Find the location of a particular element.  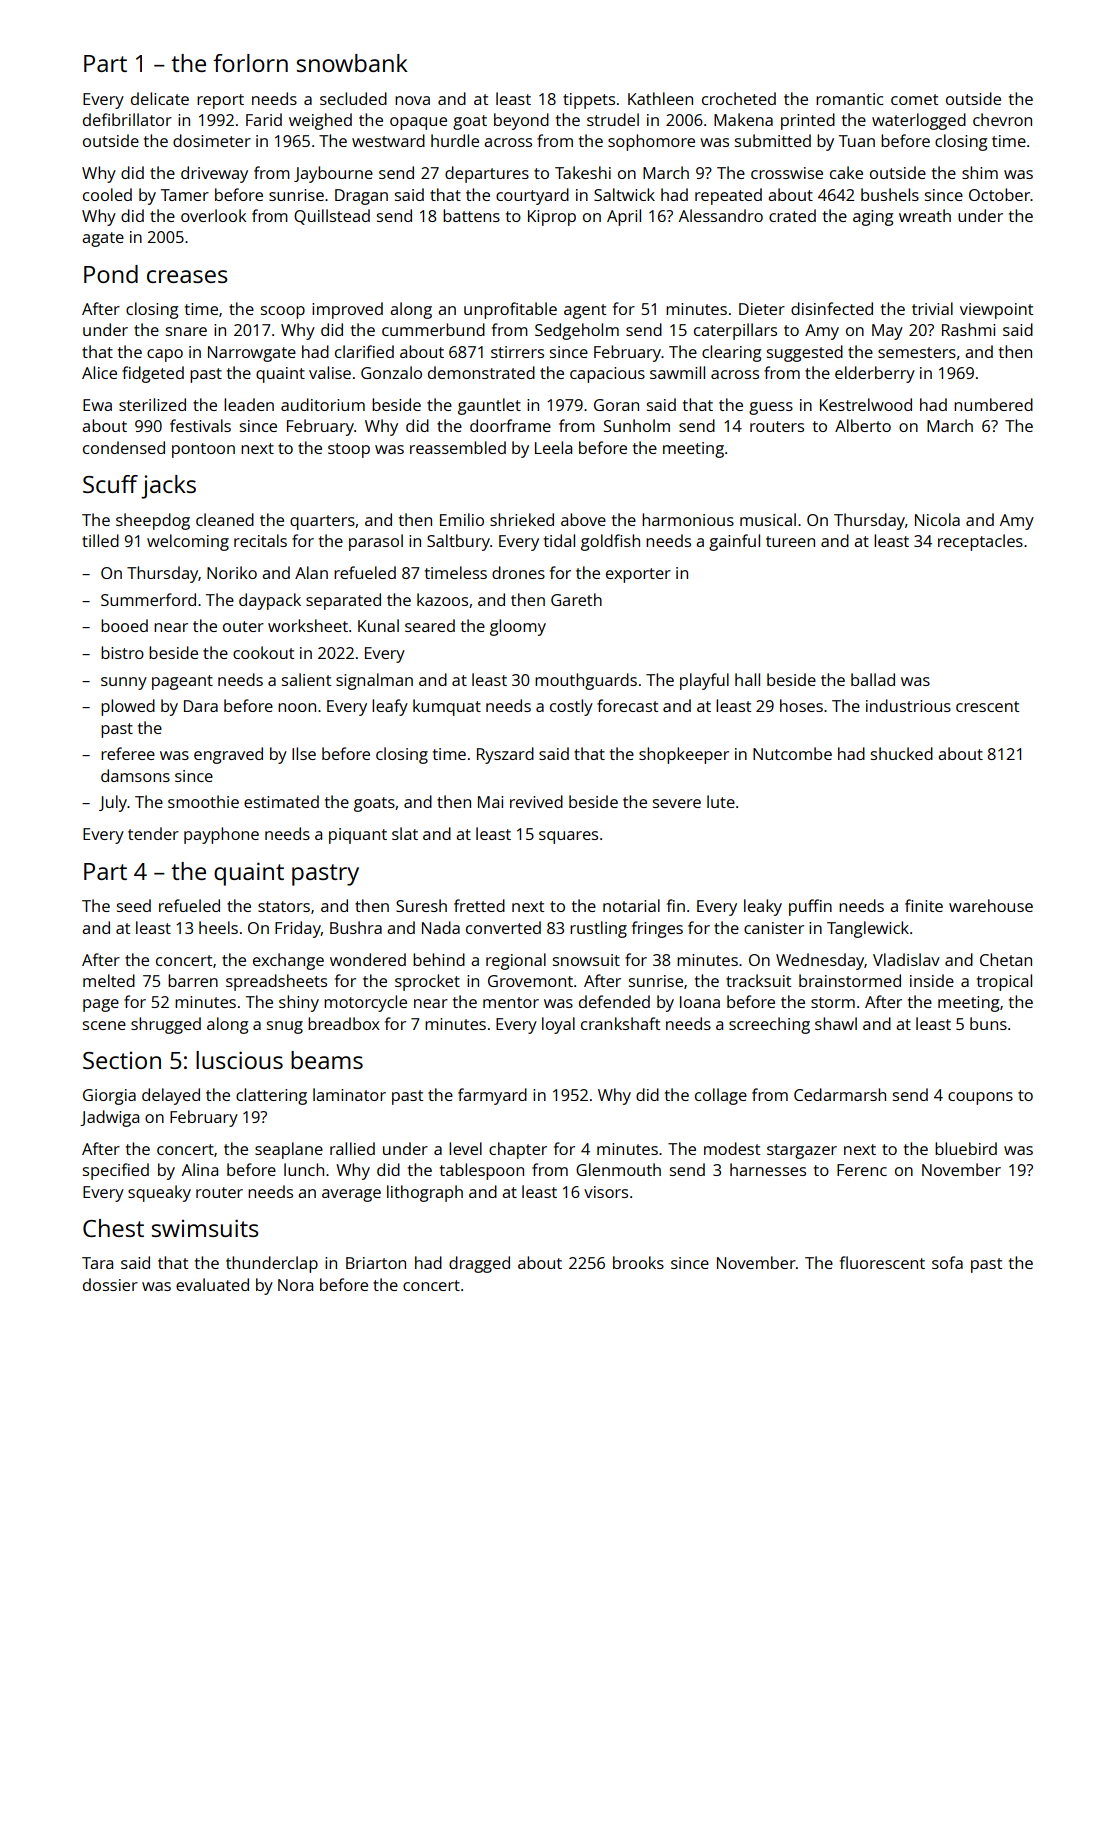

chevron is located at coordinates (1002, 119).
